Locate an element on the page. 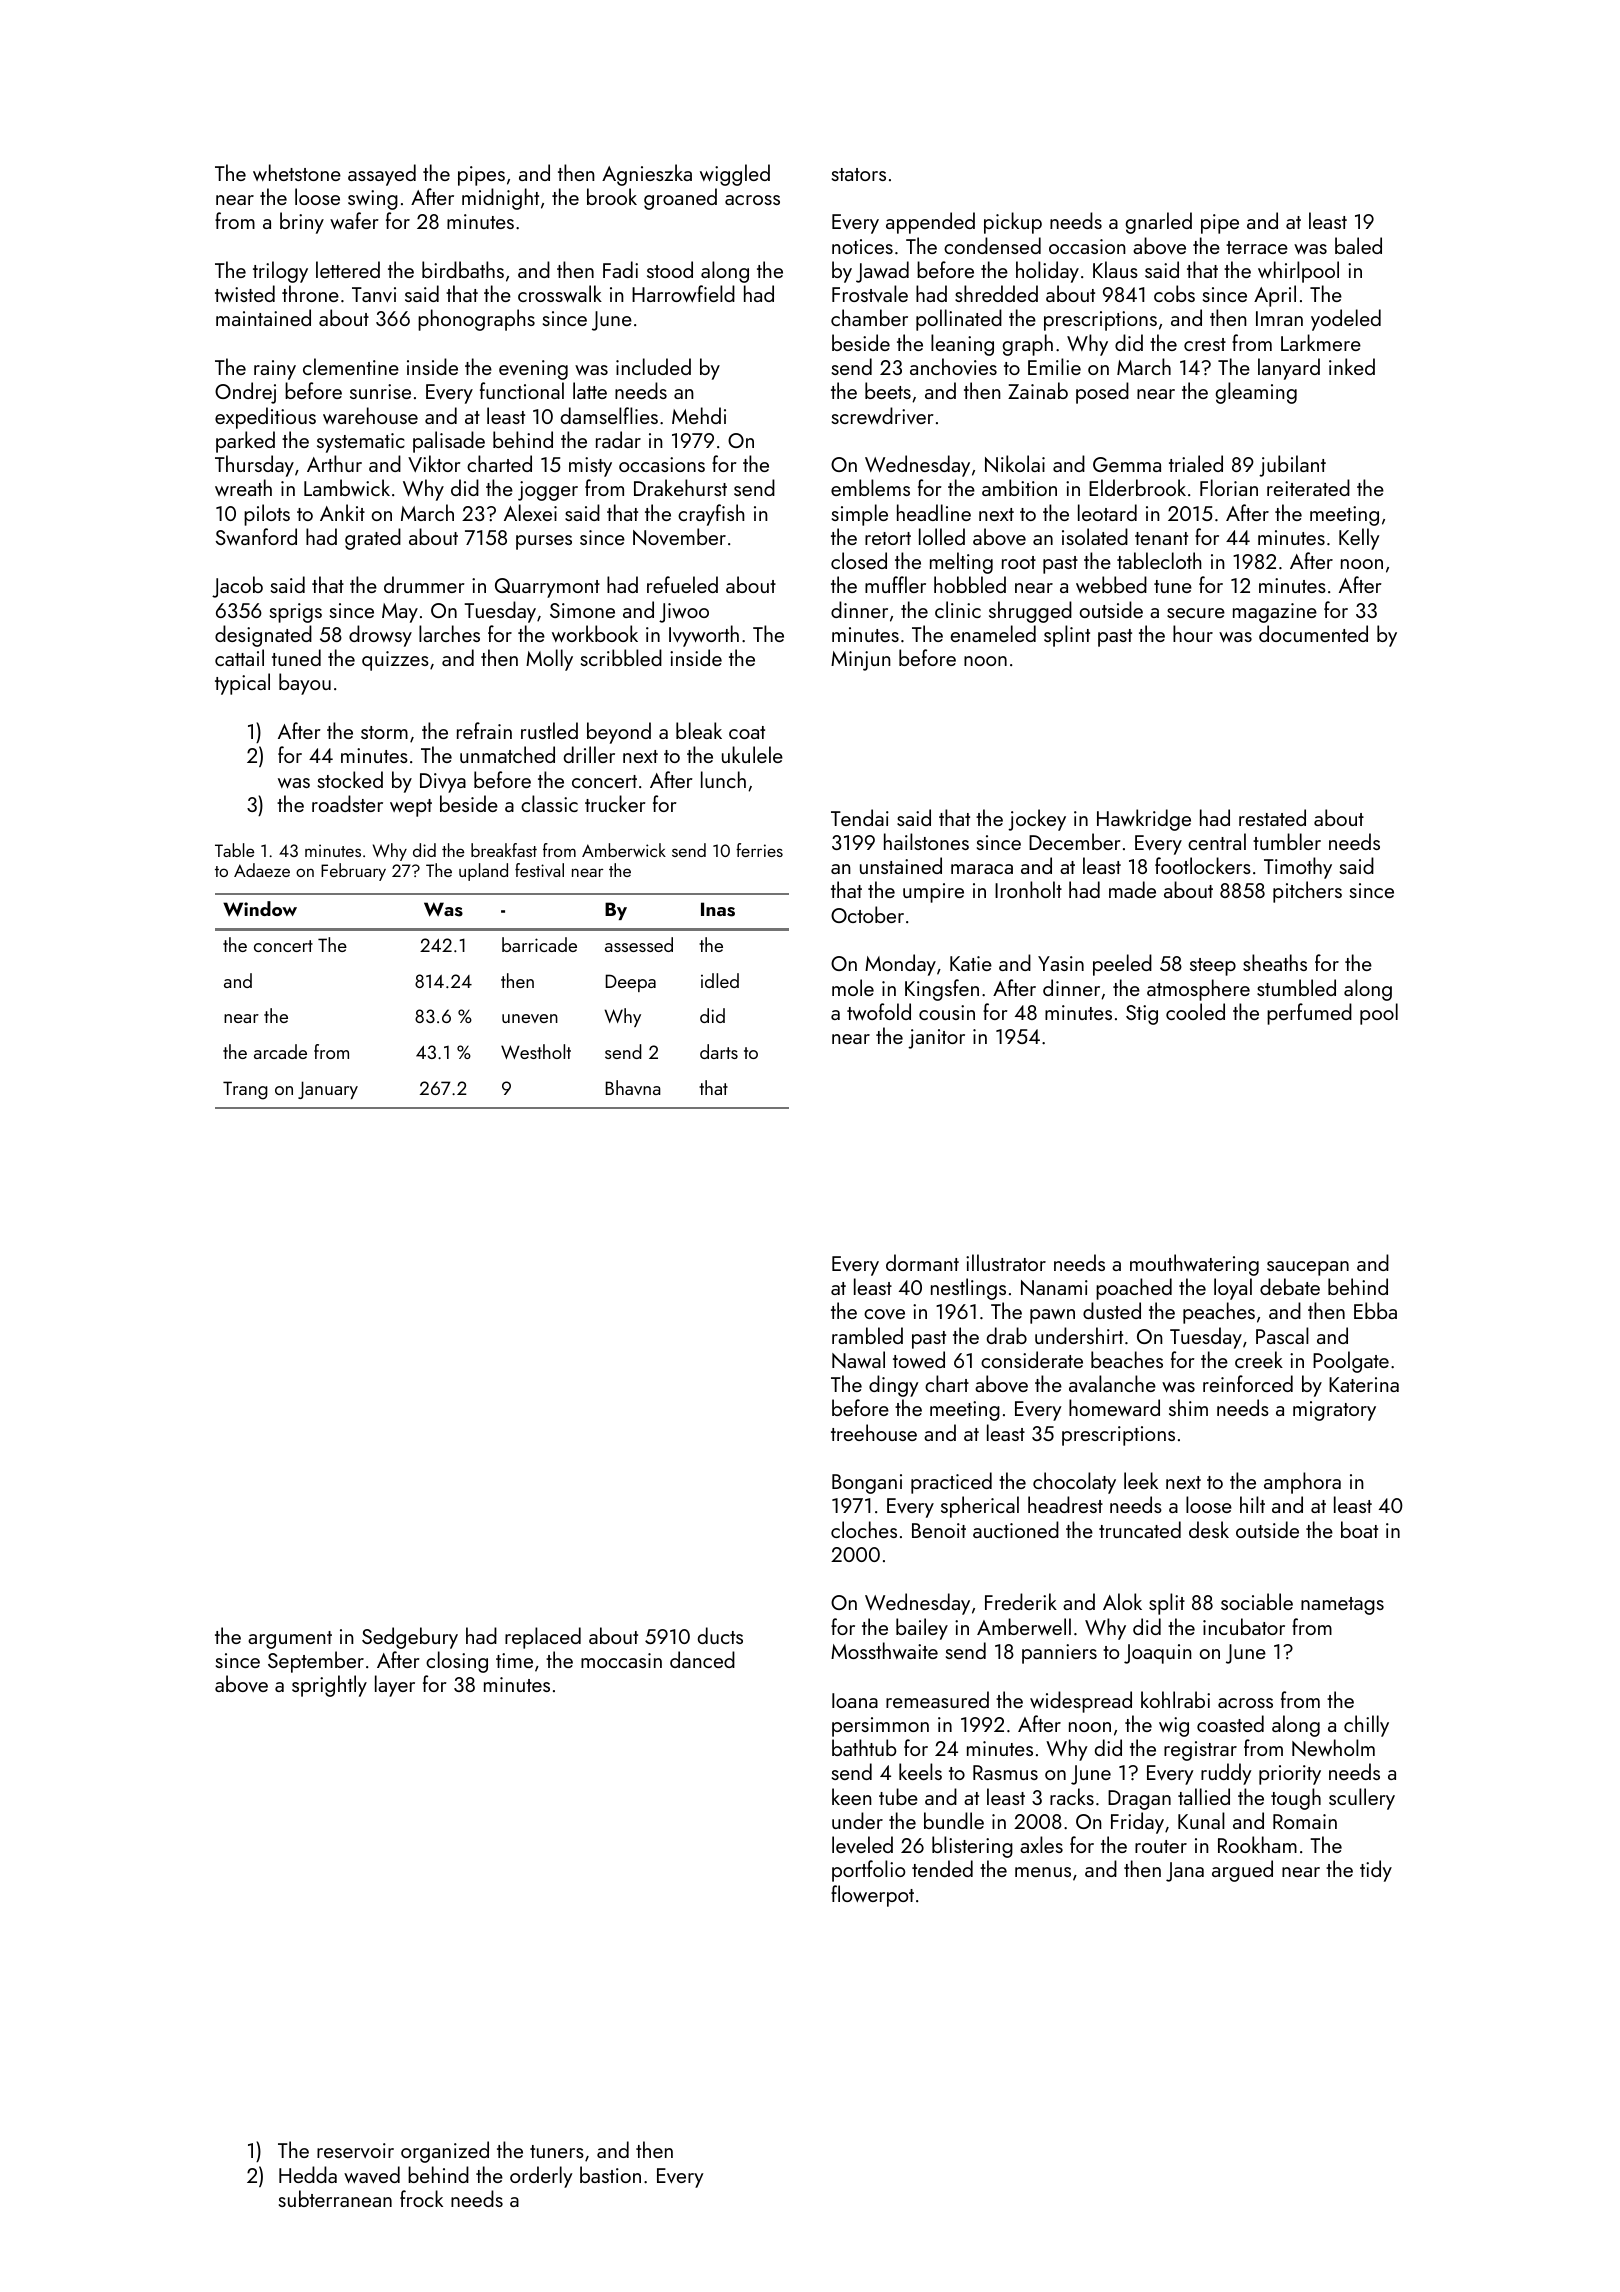  pilots is located at coordinates (267, 515).
